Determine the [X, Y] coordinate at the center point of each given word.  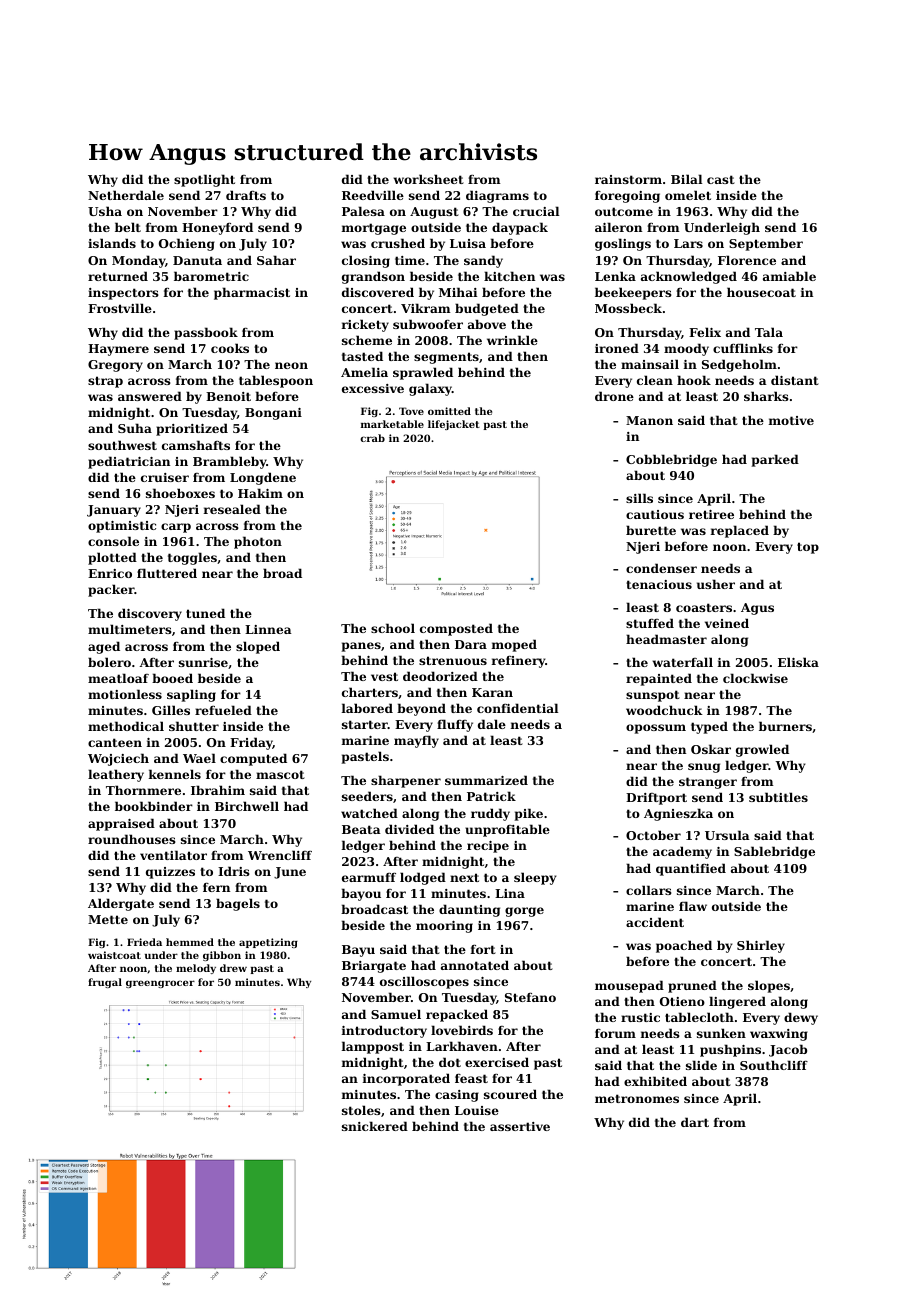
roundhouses [132, 839]
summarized [486, 780]
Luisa [468, 243]
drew [233, 968]
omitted [449, 411]
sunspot [653, 696]
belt [128, 227]
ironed [617, 348]
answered [150, 396]
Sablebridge [774, 852]
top [808, 548]
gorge [524, 912]
